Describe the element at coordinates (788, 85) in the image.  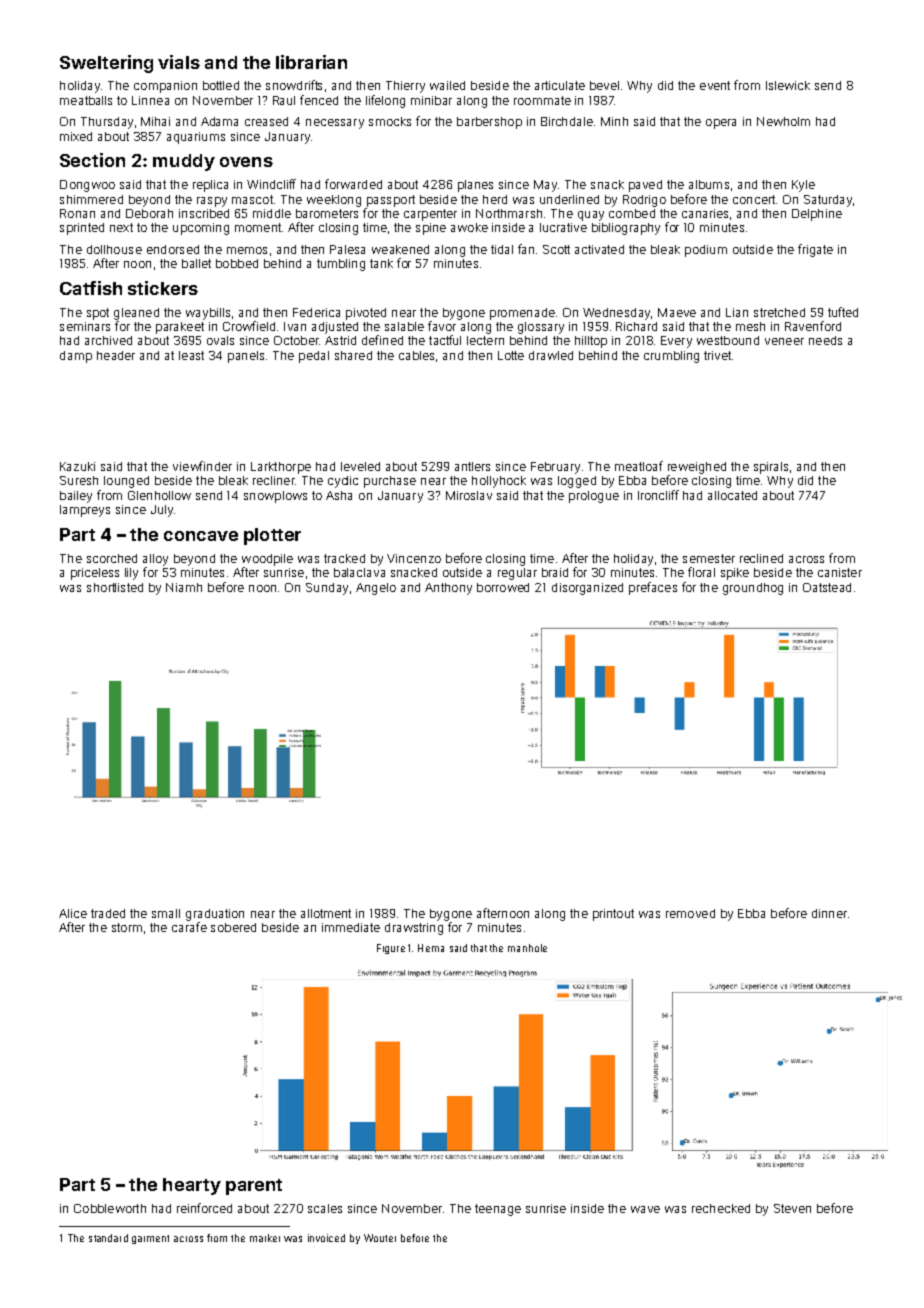
I see `Islewick` at that location.
